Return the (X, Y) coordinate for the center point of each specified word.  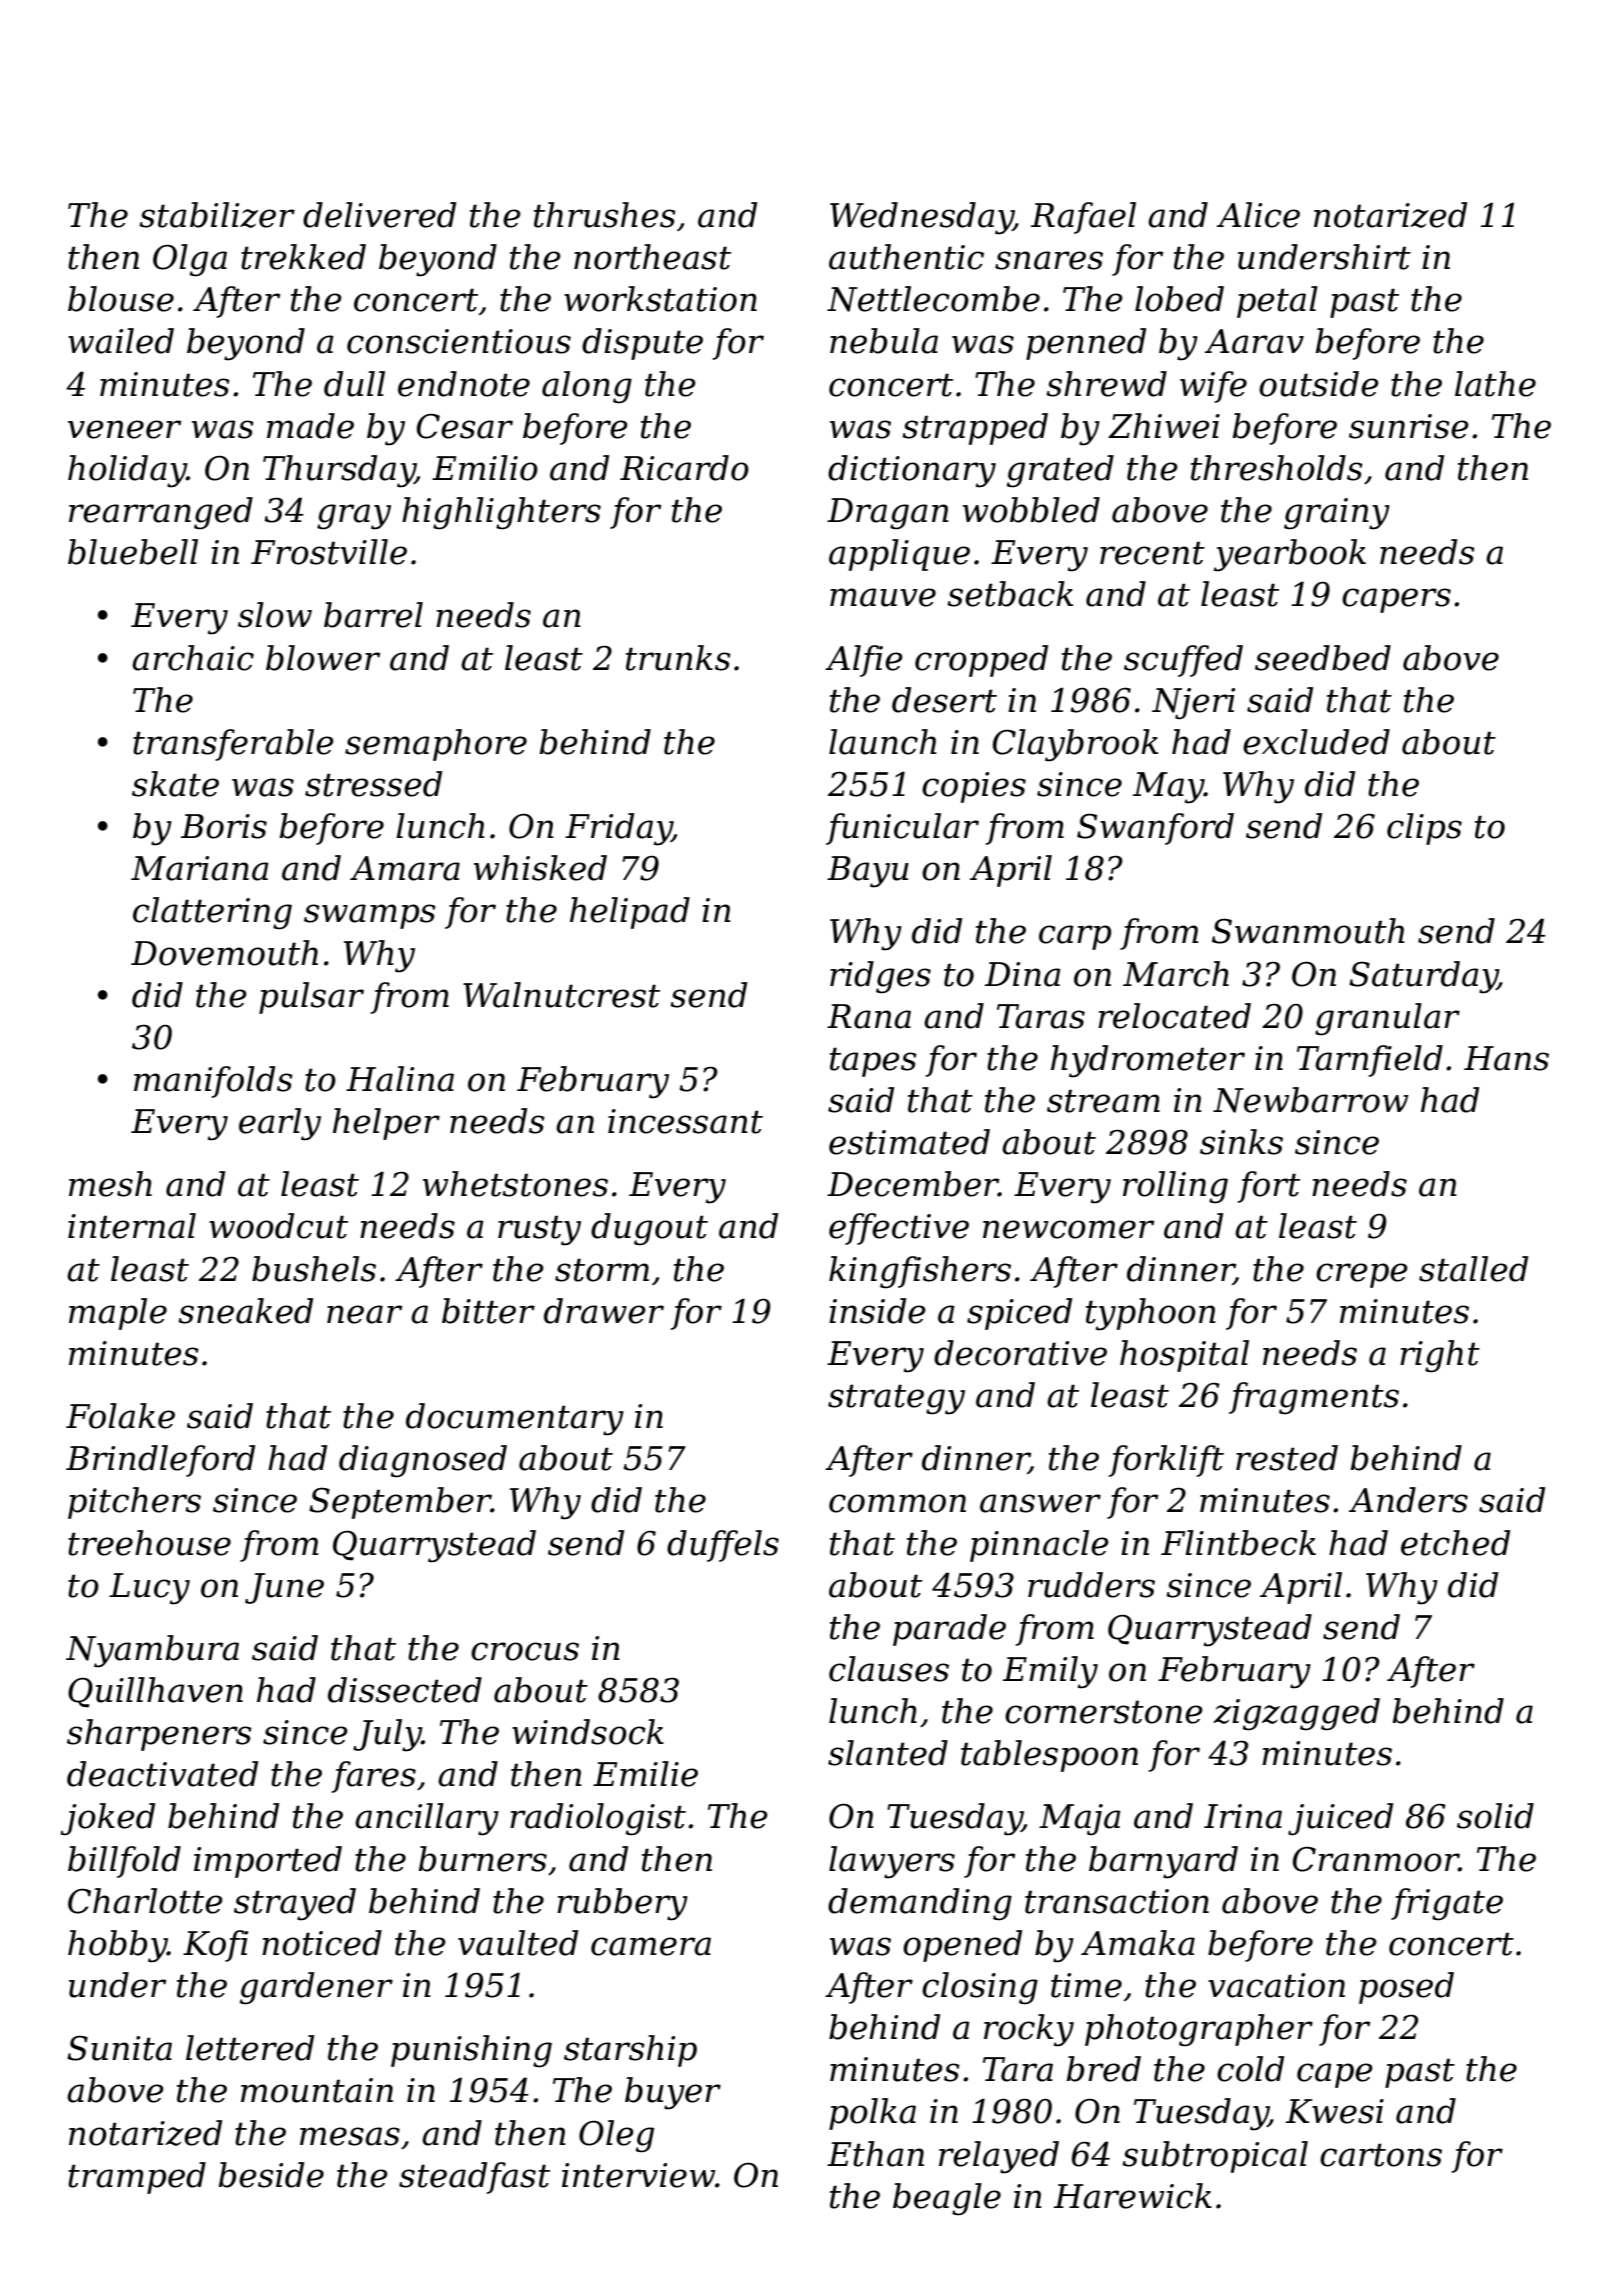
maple (118, 1314)
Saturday (1423, 977)
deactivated (162, 1774)
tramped (137, 2178)
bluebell (133, 552)
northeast (652, 257)
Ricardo (684, 468)
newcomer (1068, 1229)
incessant (685, 1121)
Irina (1243, 1816)
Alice (1258, 215)
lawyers (892, 1862)
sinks (1241, 1142)
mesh (110, 1184)
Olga (190, 260)
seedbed (1323, 658)
